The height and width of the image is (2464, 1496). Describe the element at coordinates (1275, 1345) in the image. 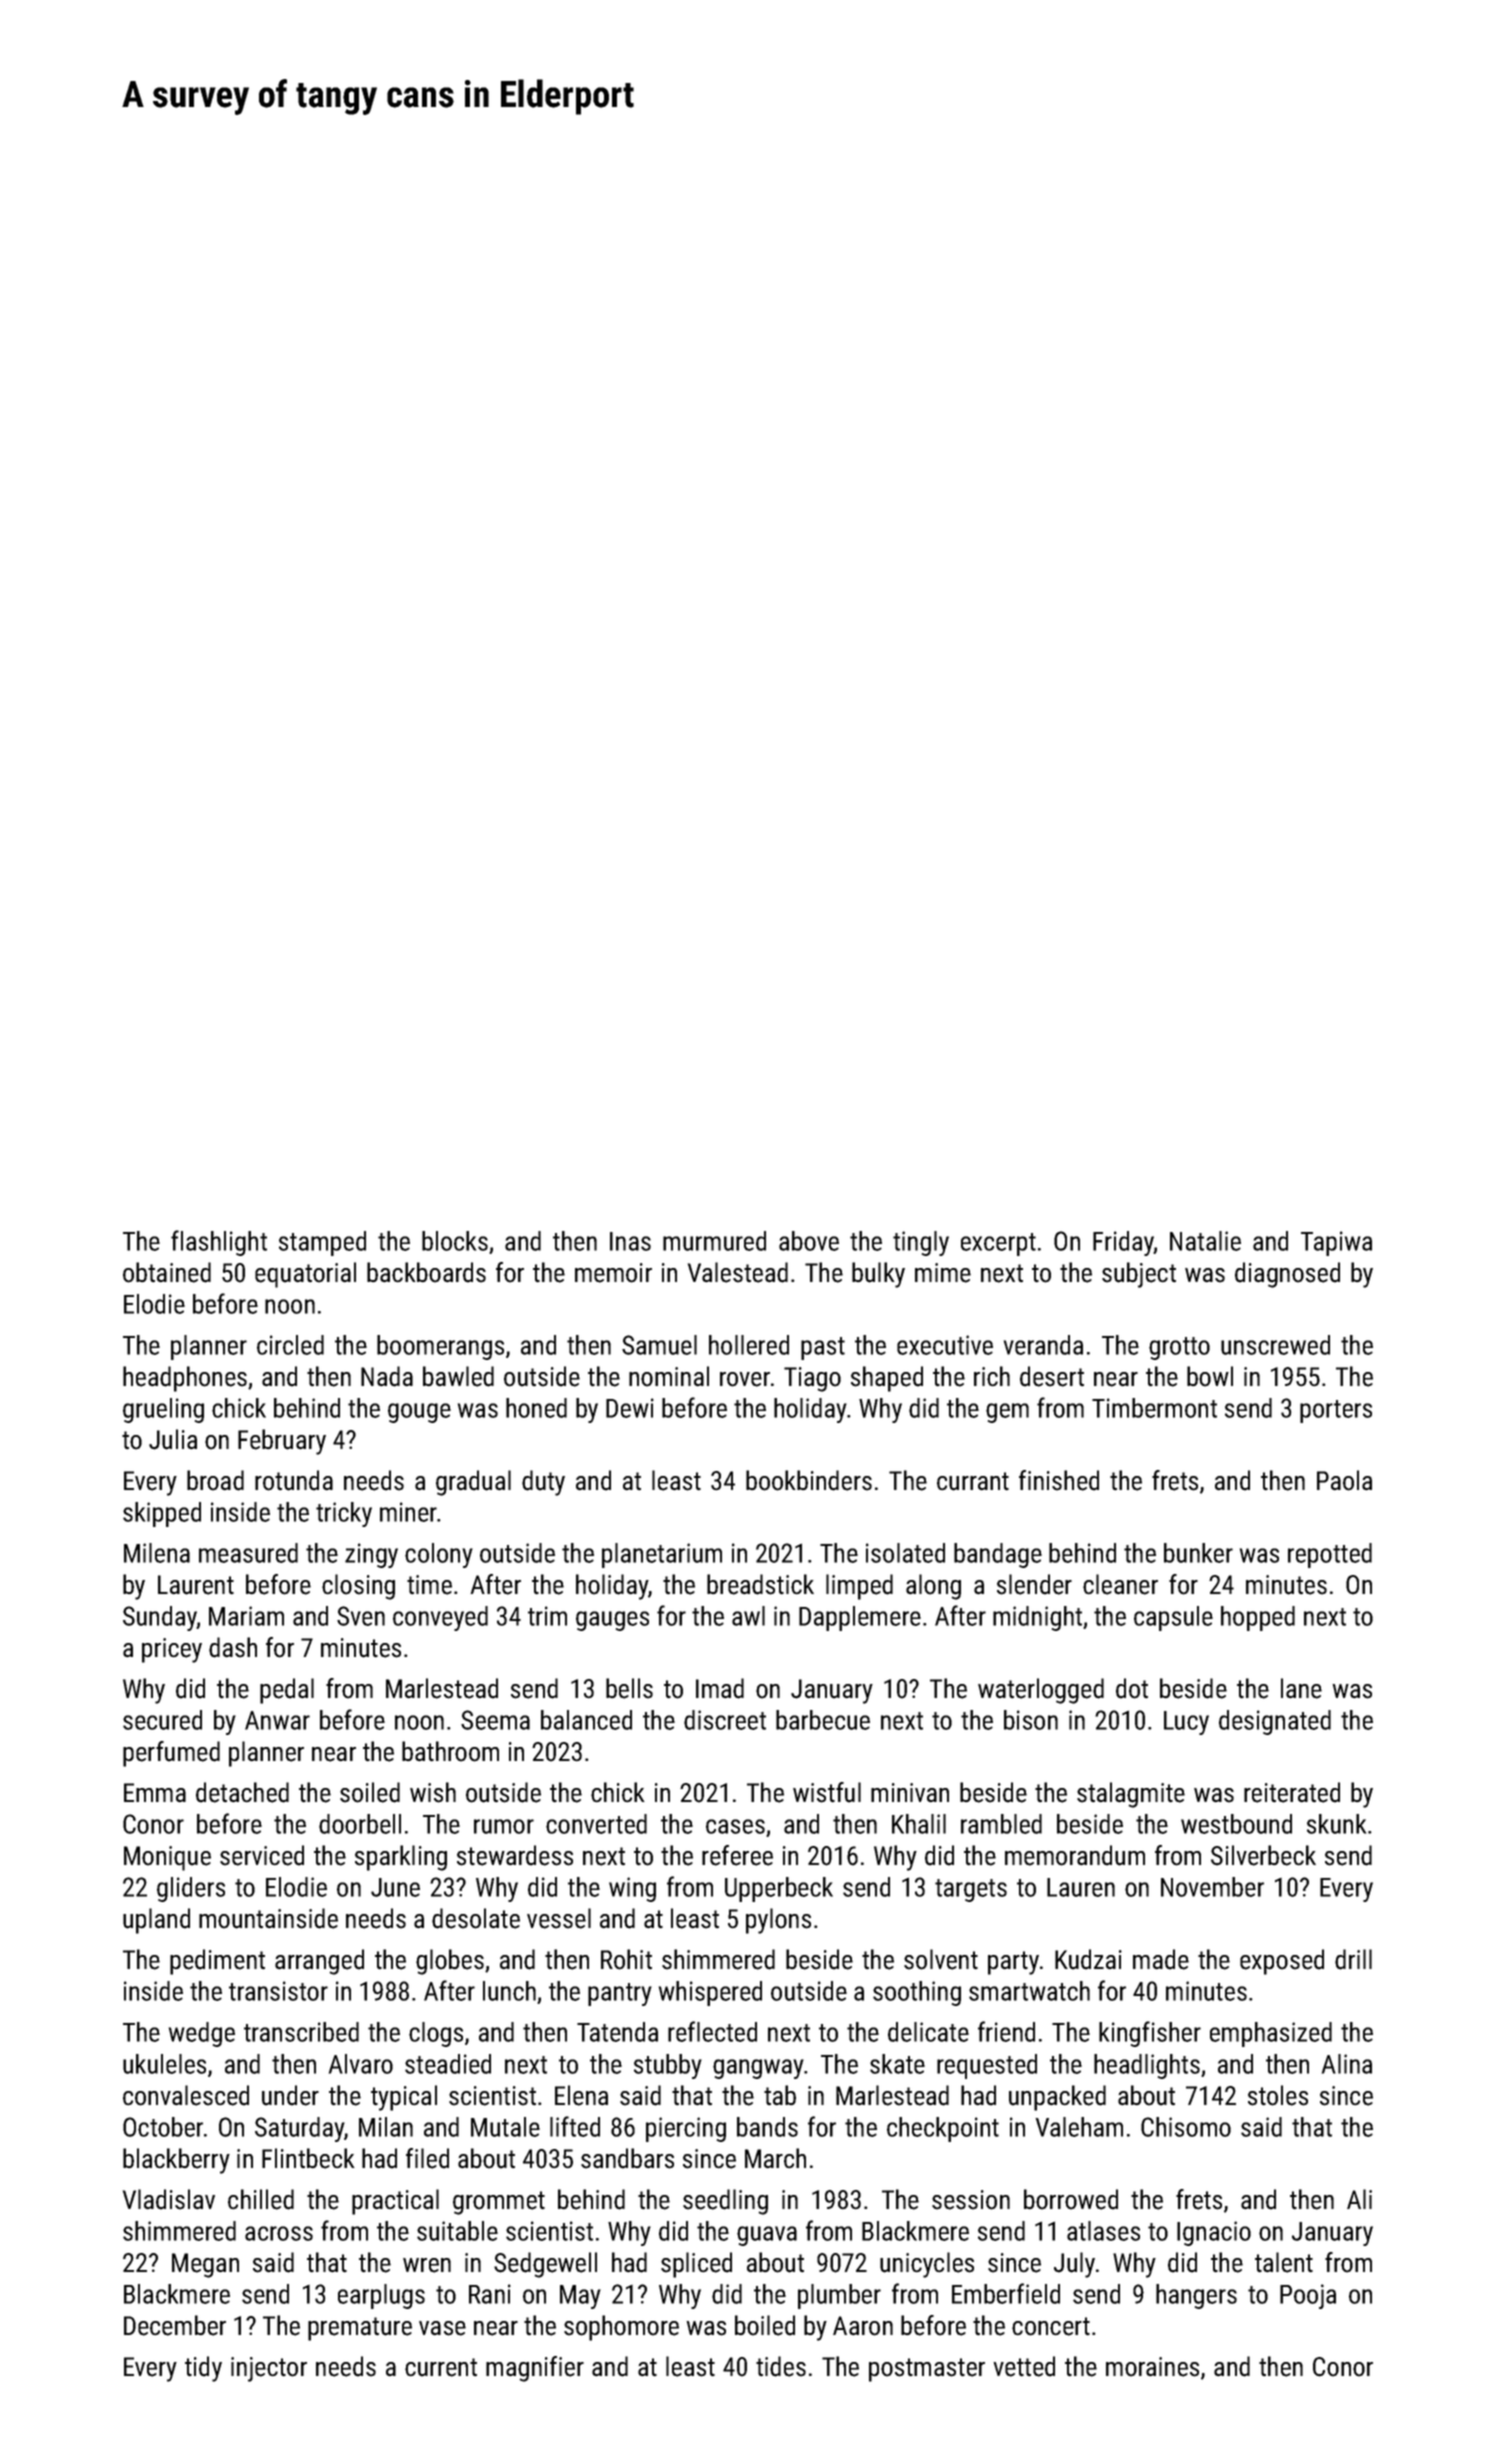

I see `unscrewed` at that location.
